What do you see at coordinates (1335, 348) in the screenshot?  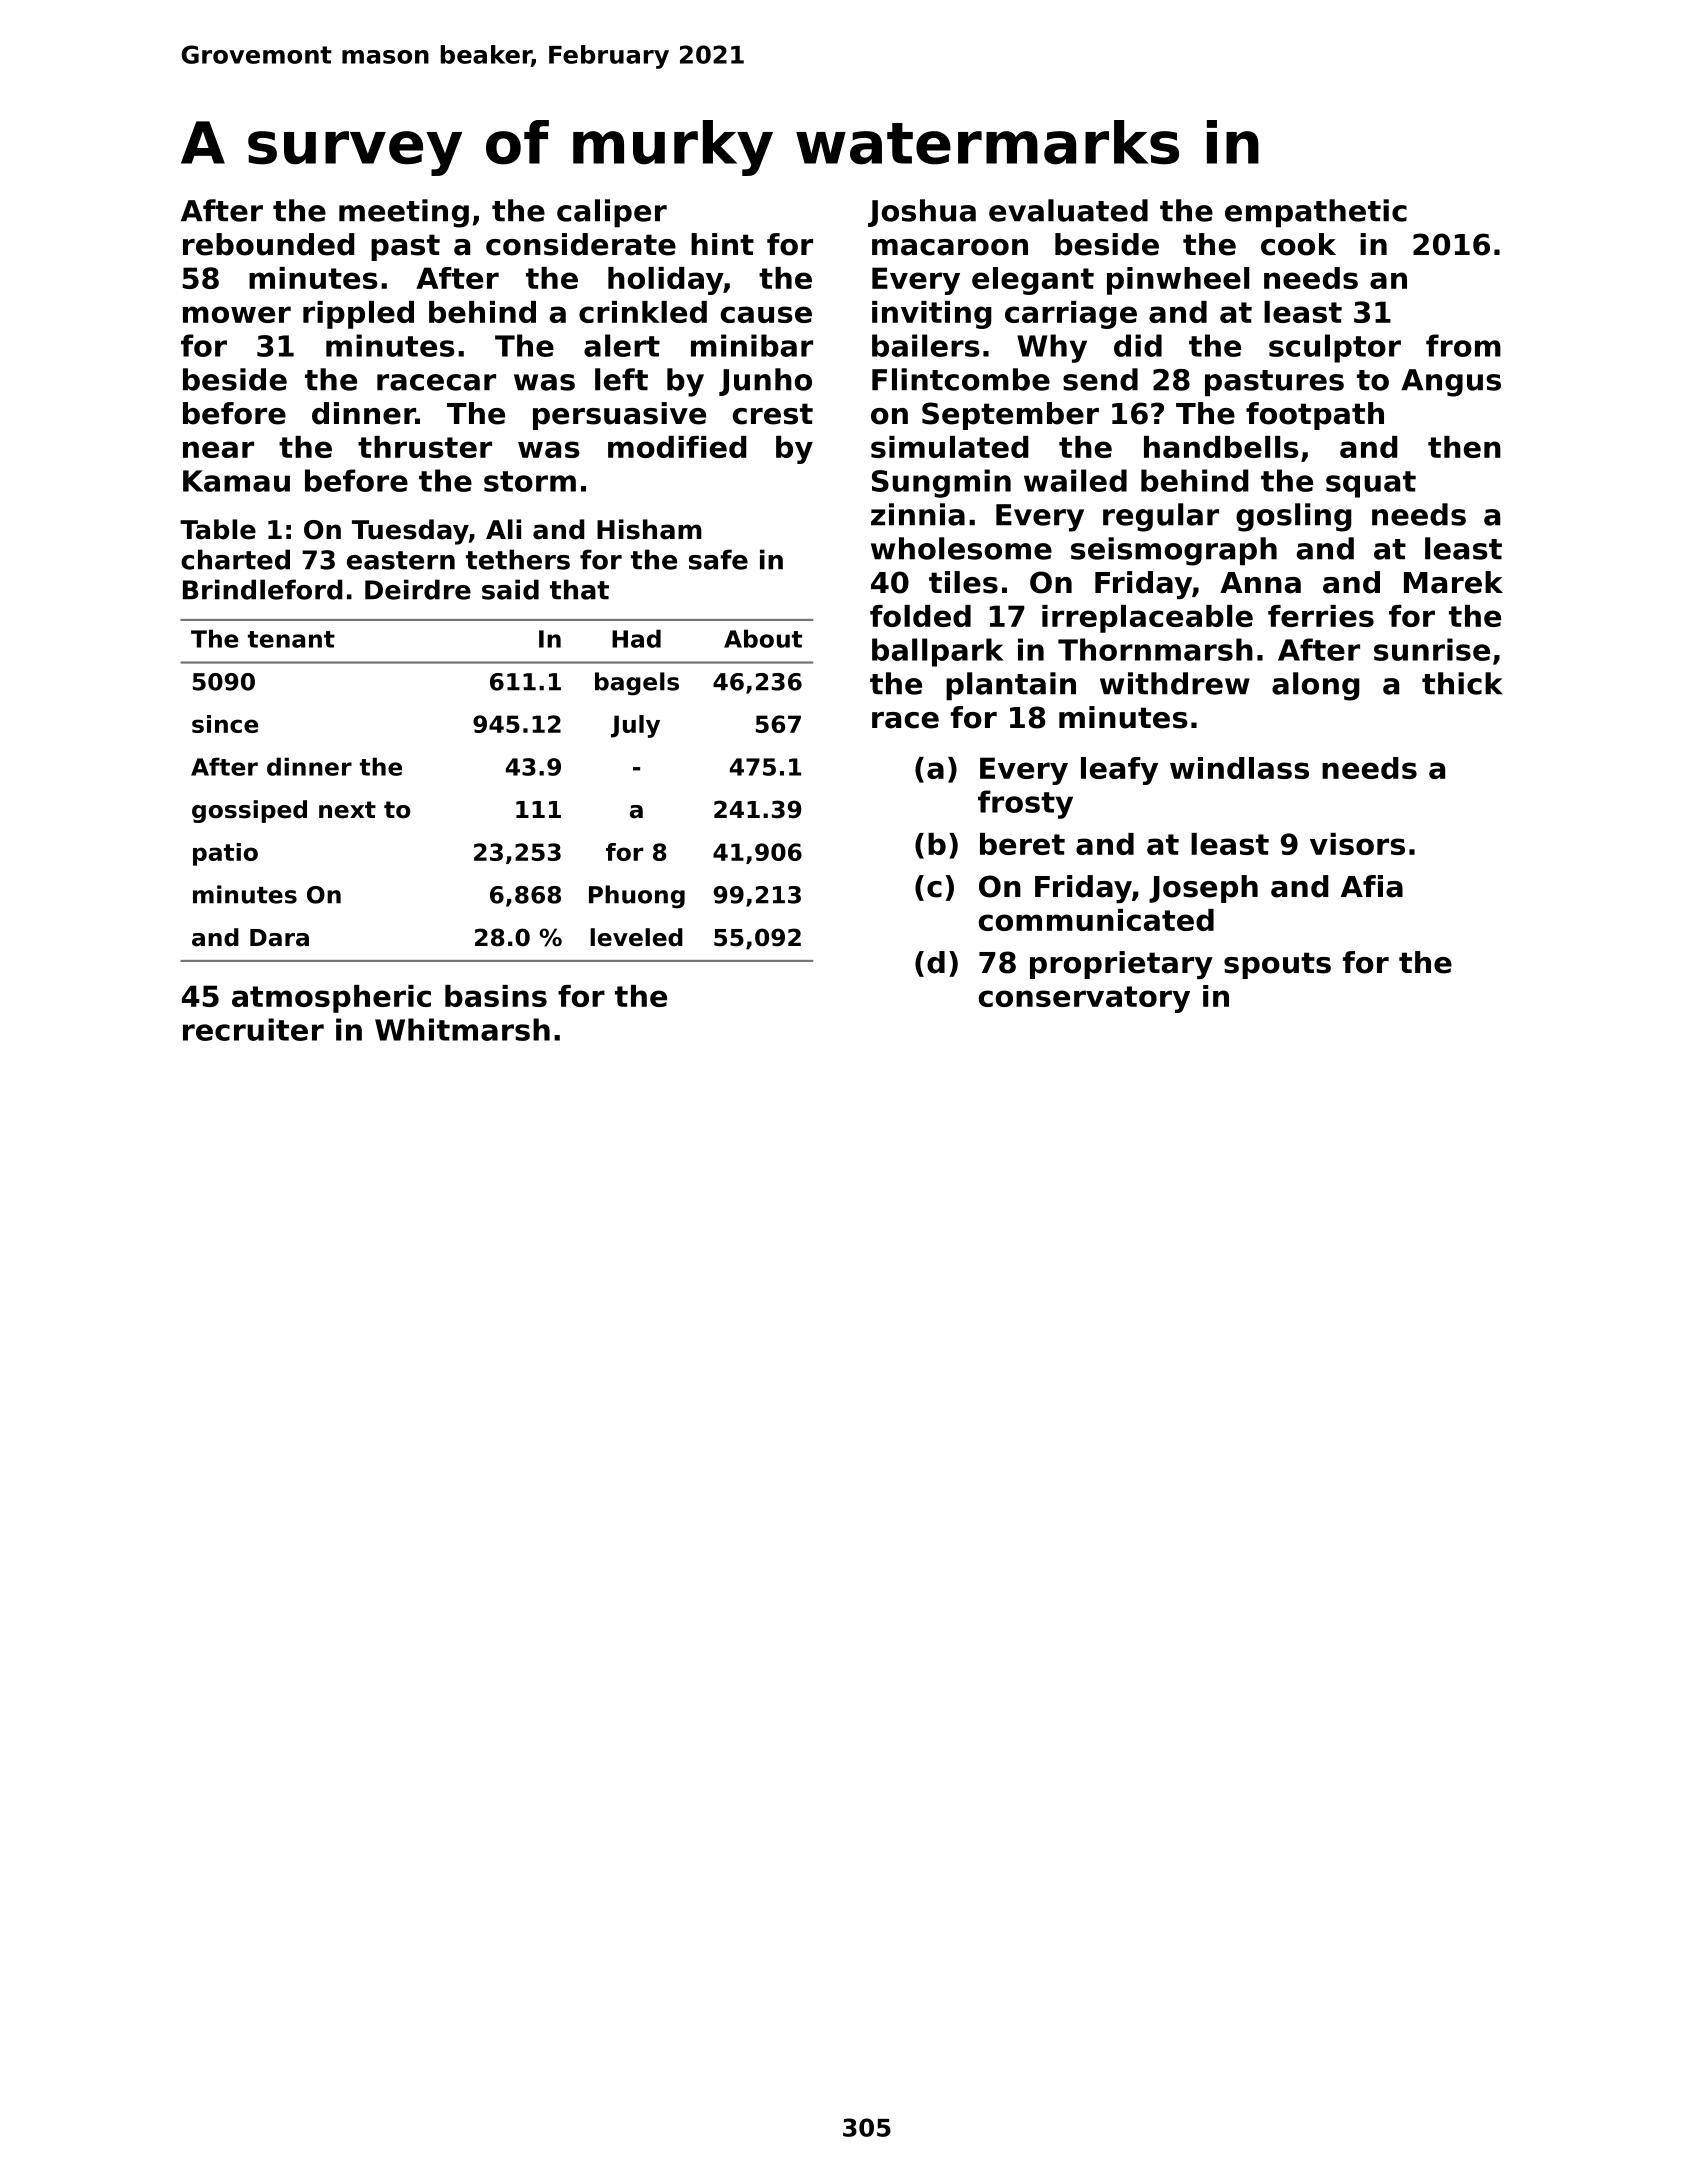 I see `sculptor` at bounding box center [1335, 348].
